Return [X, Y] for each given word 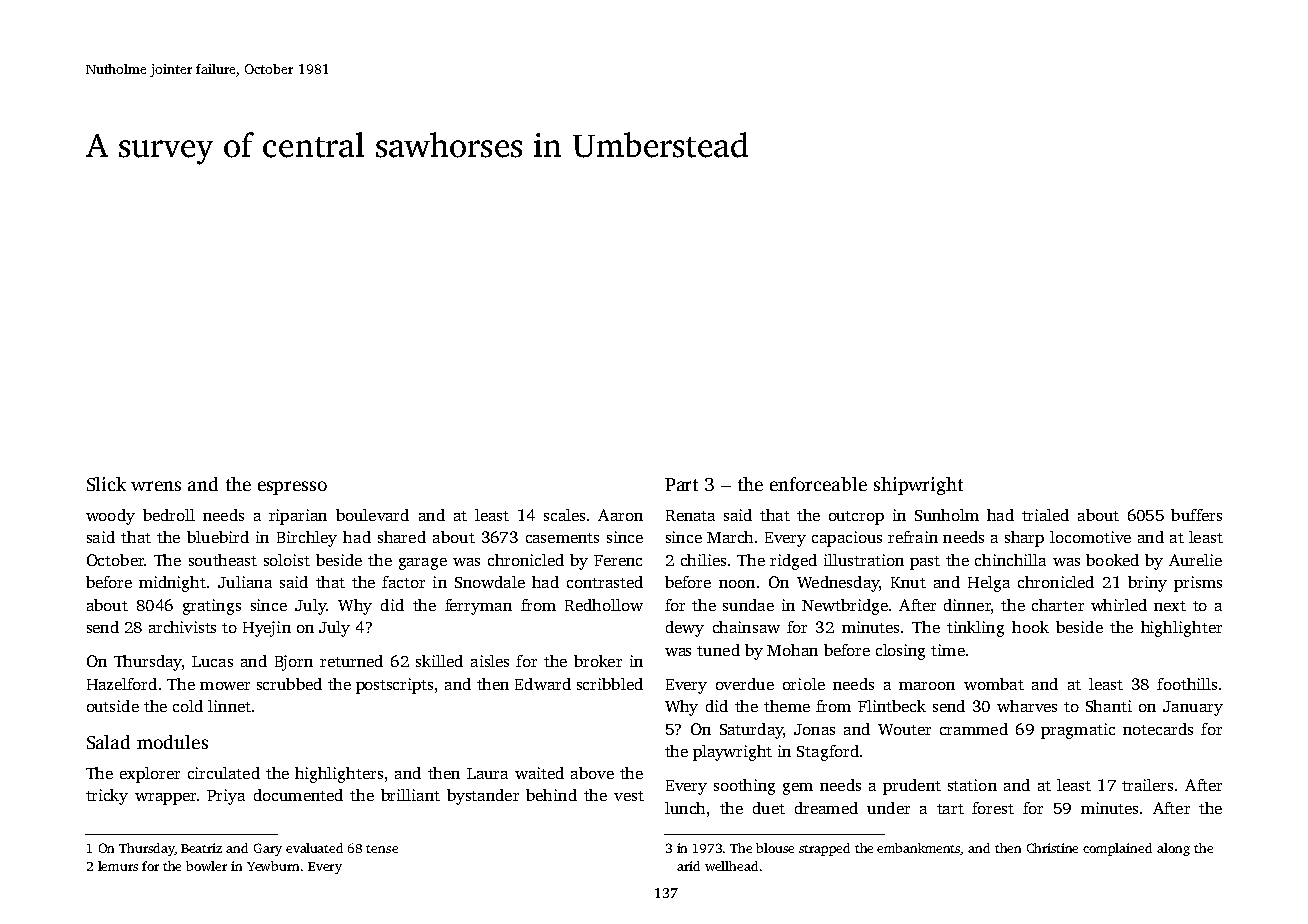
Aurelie [1195, 560]
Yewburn [273, 866]
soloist [287, 560]
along [1173, 849]
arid [688, 866]
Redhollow [604, 605]
